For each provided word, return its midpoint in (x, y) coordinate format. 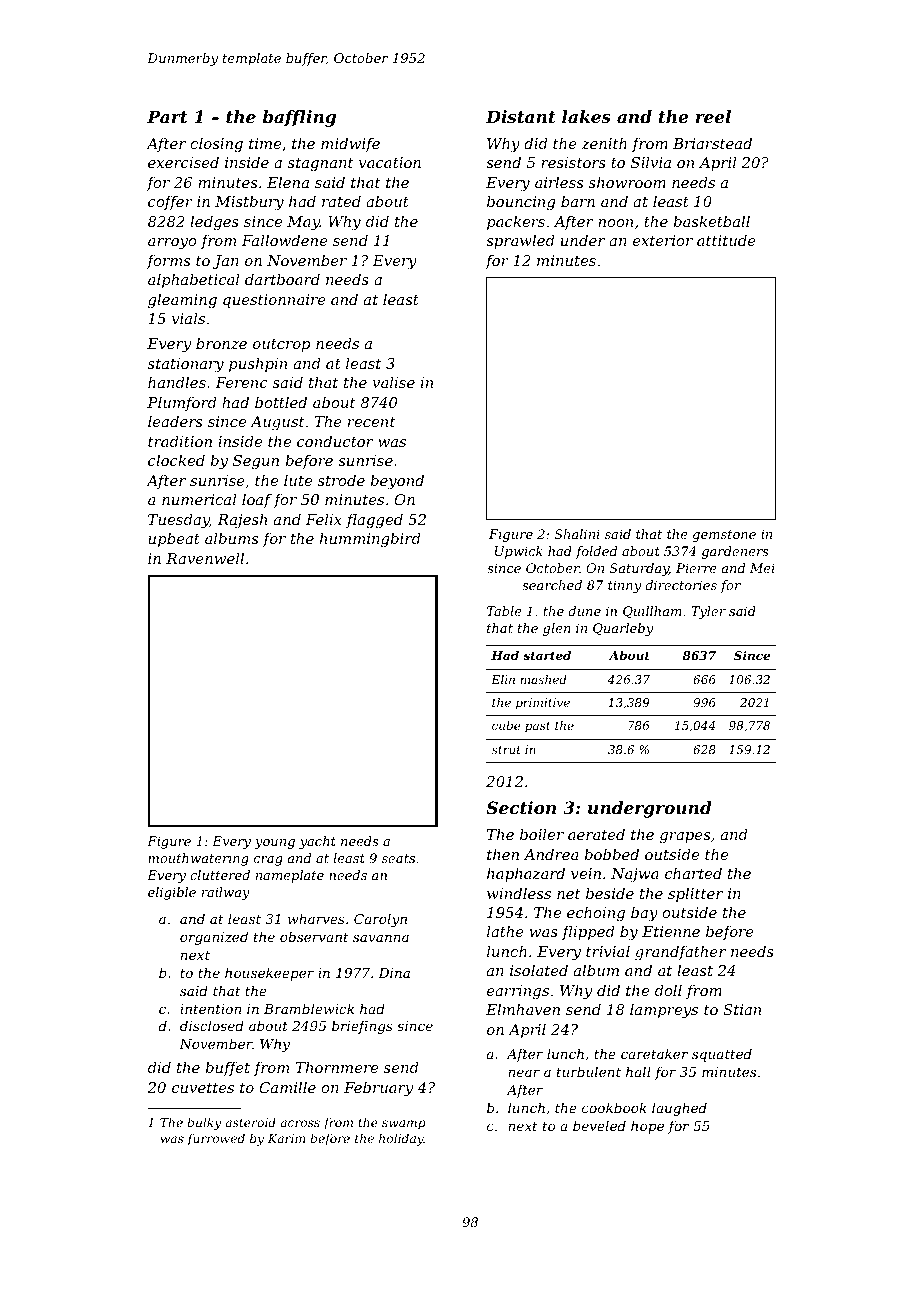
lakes (586, 116)
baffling (299, 118)
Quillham (652, 612)
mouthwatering (198, 859)
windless (519, 893)
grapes (685, 838)
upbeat (174, 539)
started (547, 655)
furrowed (216, 1139)
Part (167, 116)
